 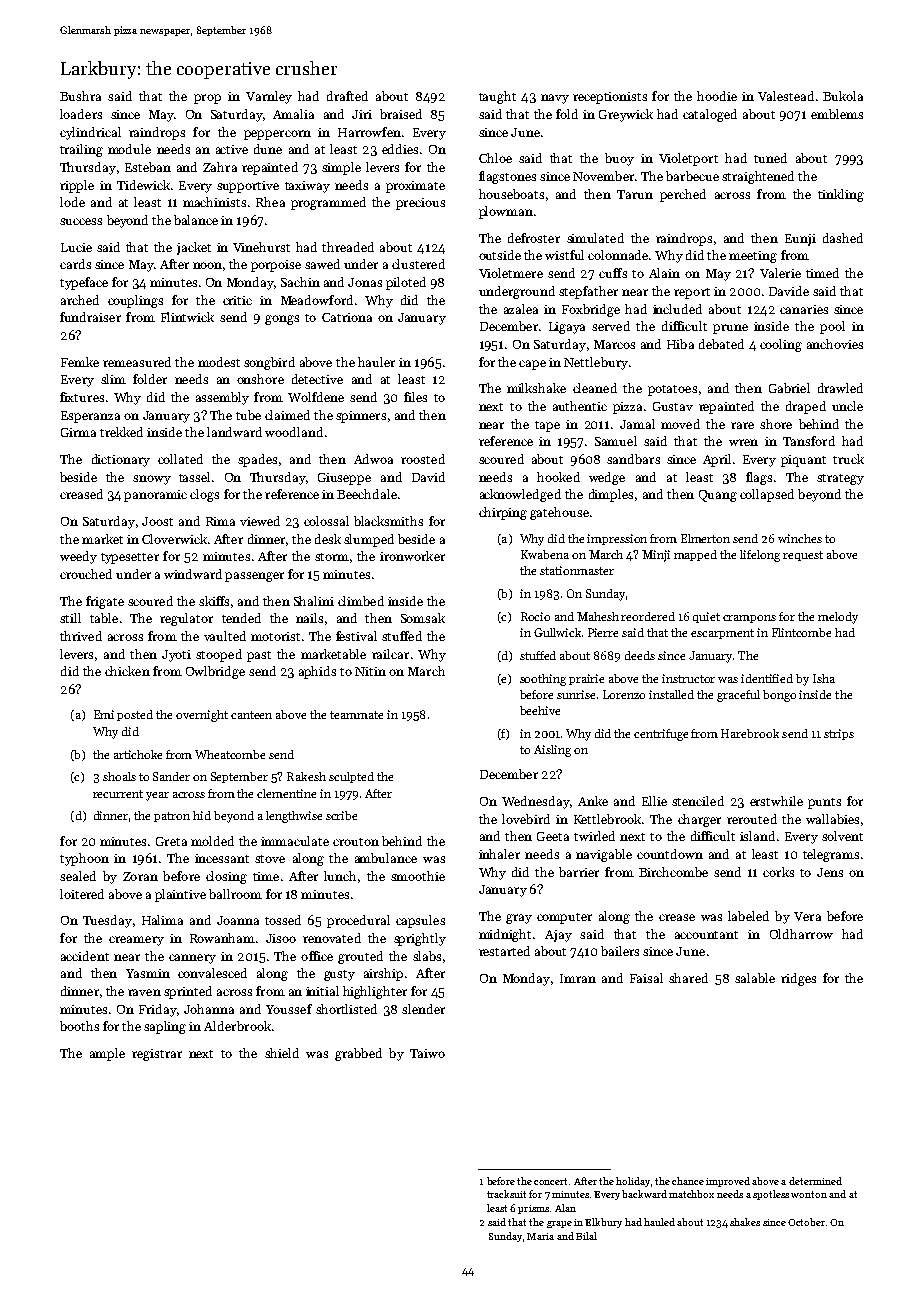 What do you see at coordinates (798, 979) in the image?
I see `ridges` at bounding box center [798, 979].
